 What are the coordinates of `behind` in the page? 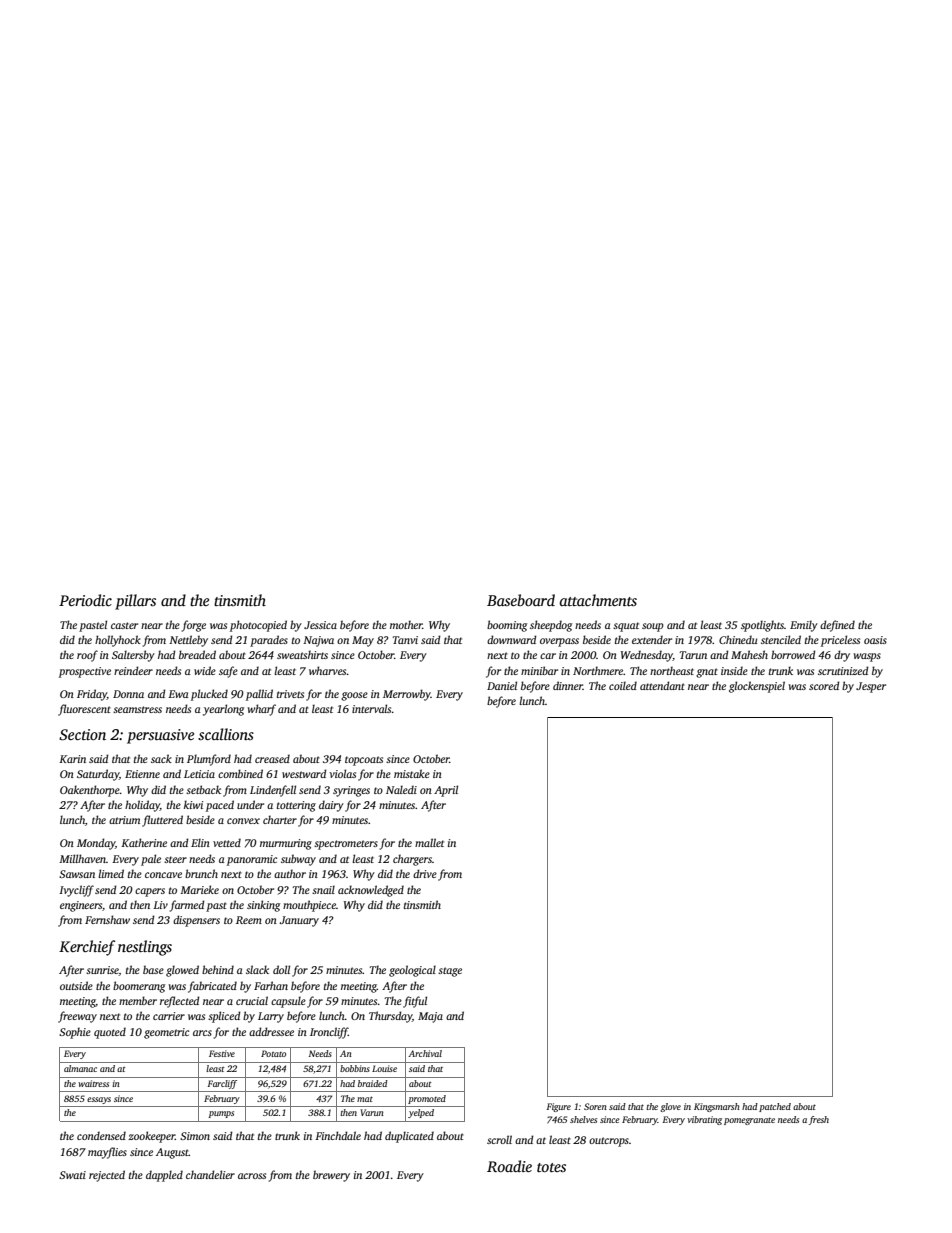 It's located at (218, 969).
